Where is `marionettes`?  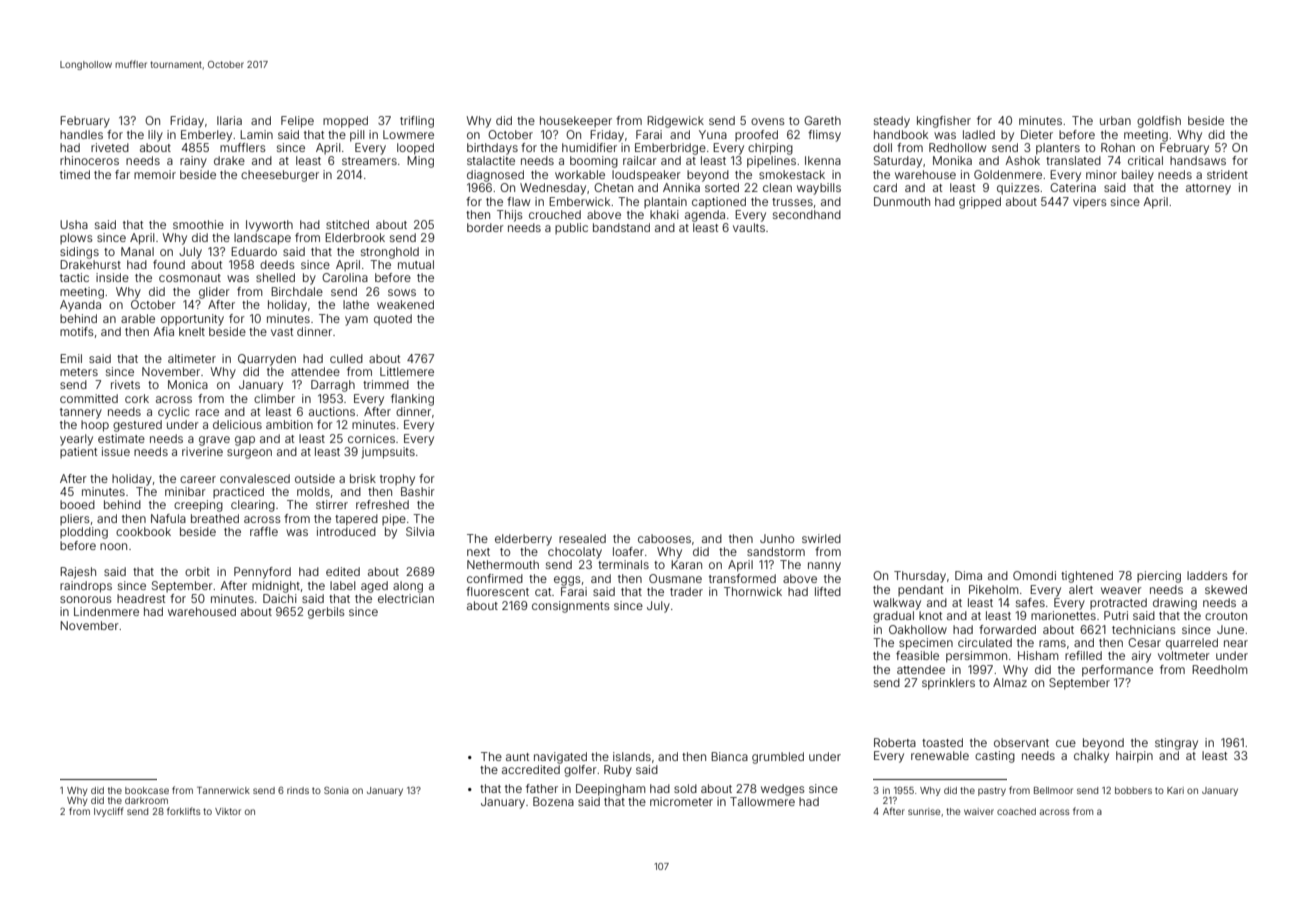
marionettes is located at coordinates (1063, 615).
